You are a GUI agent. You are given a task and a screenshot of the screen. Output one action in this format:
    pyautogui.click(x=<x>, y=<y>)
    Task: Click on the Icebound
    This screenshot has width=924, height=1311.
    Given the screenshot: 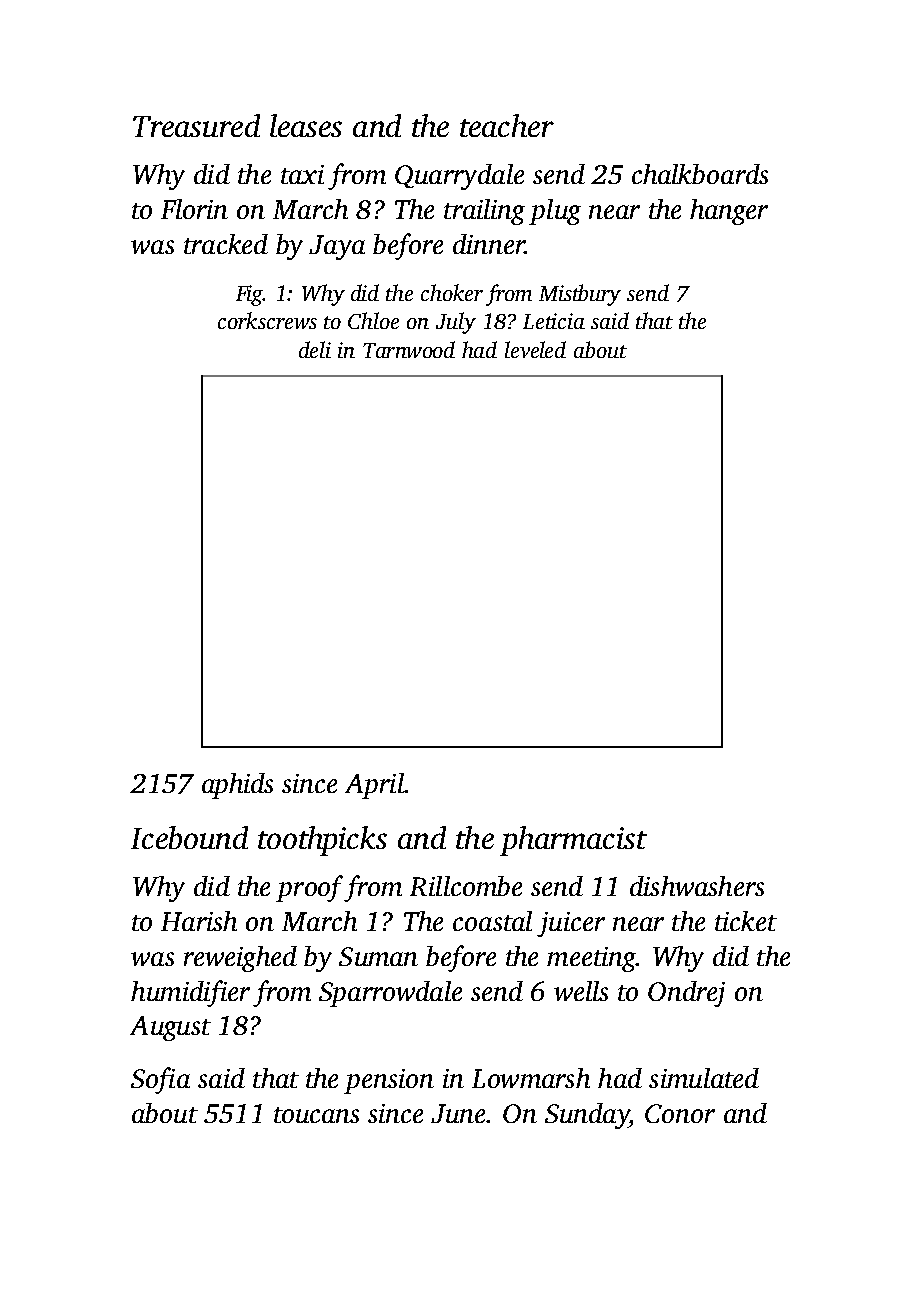 What is the action you would take?
    pyautogui.click(x=189, y=837)
